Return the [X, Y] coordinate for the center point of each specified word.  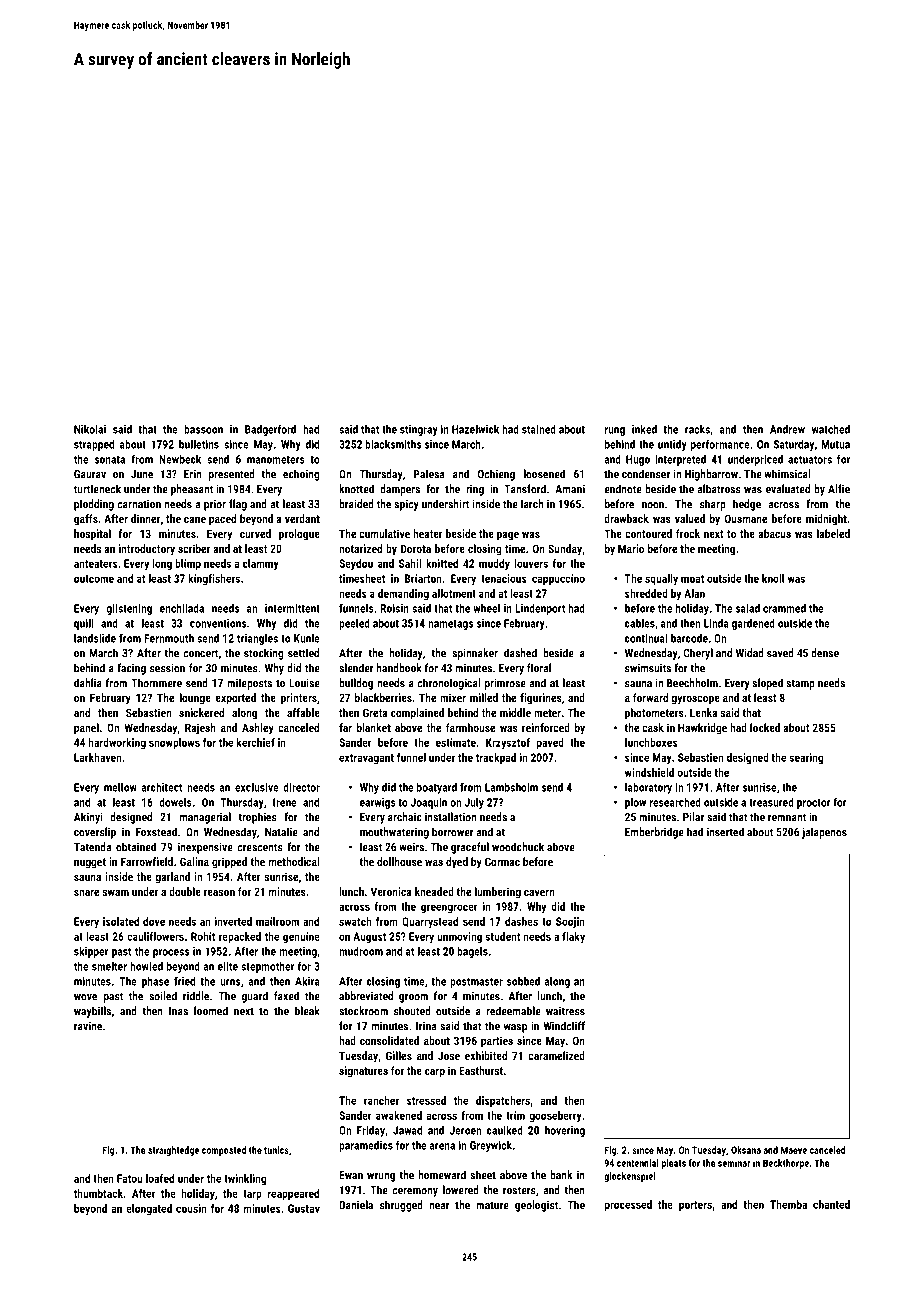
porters [695, 1206]
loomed [211, 1011]
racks [697, 429]
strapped [94, 445]
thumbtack [98, 1193]
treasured [771, 802]
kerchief [256, 742]
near [439, 1206]
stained [539, 429]
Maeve [794, 1150]
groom [413, 998]
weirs [411, 847]
